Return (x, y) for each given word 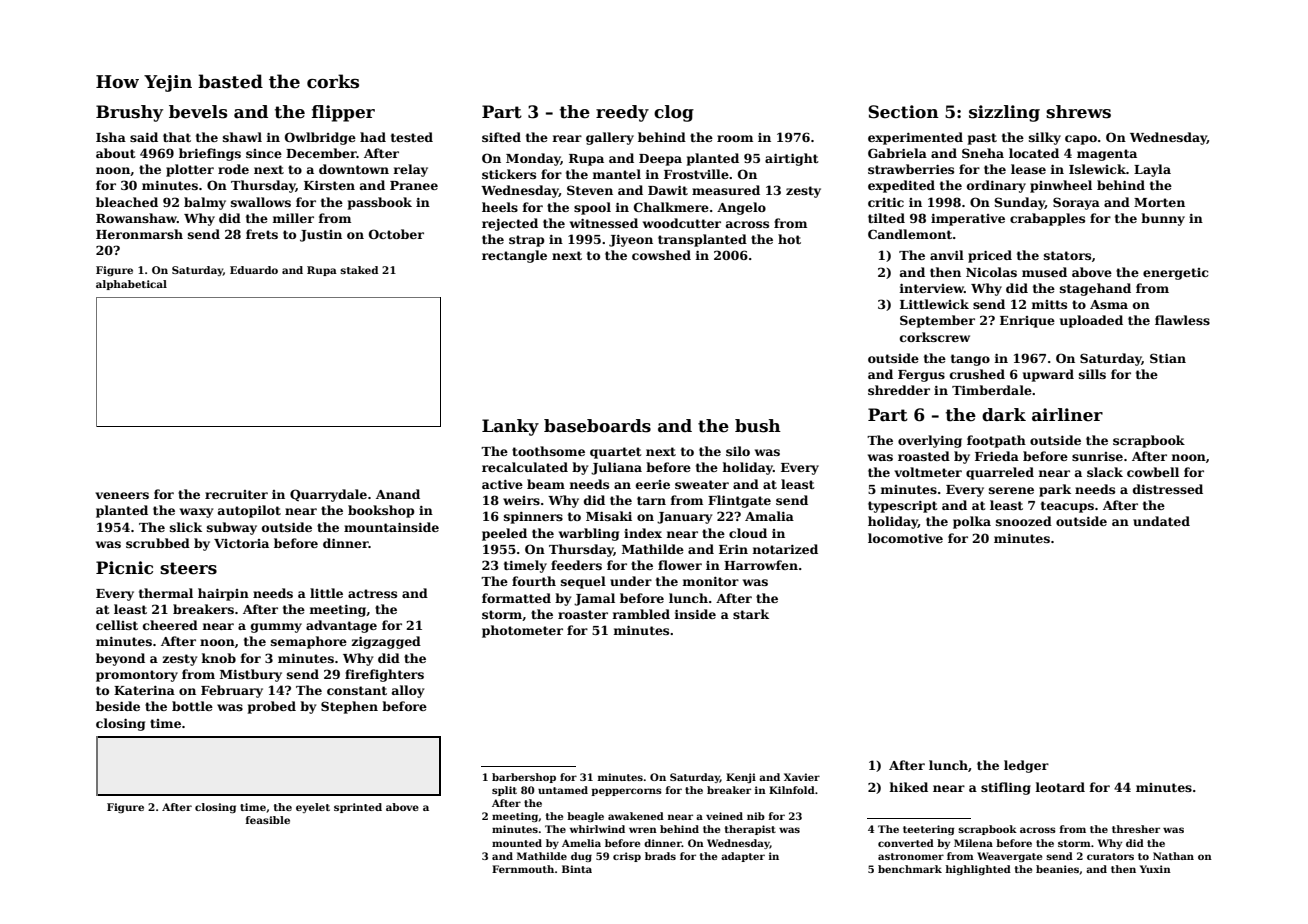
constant (357, 690)
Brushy (129, 113)
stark (751, 614)
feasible (268, 820)
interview (931, 288)
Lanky (510, 427)
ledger (1026, 766)
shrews (1078, 112)
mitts (1049, 304)
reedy (622, 113)
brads (660, 856)
